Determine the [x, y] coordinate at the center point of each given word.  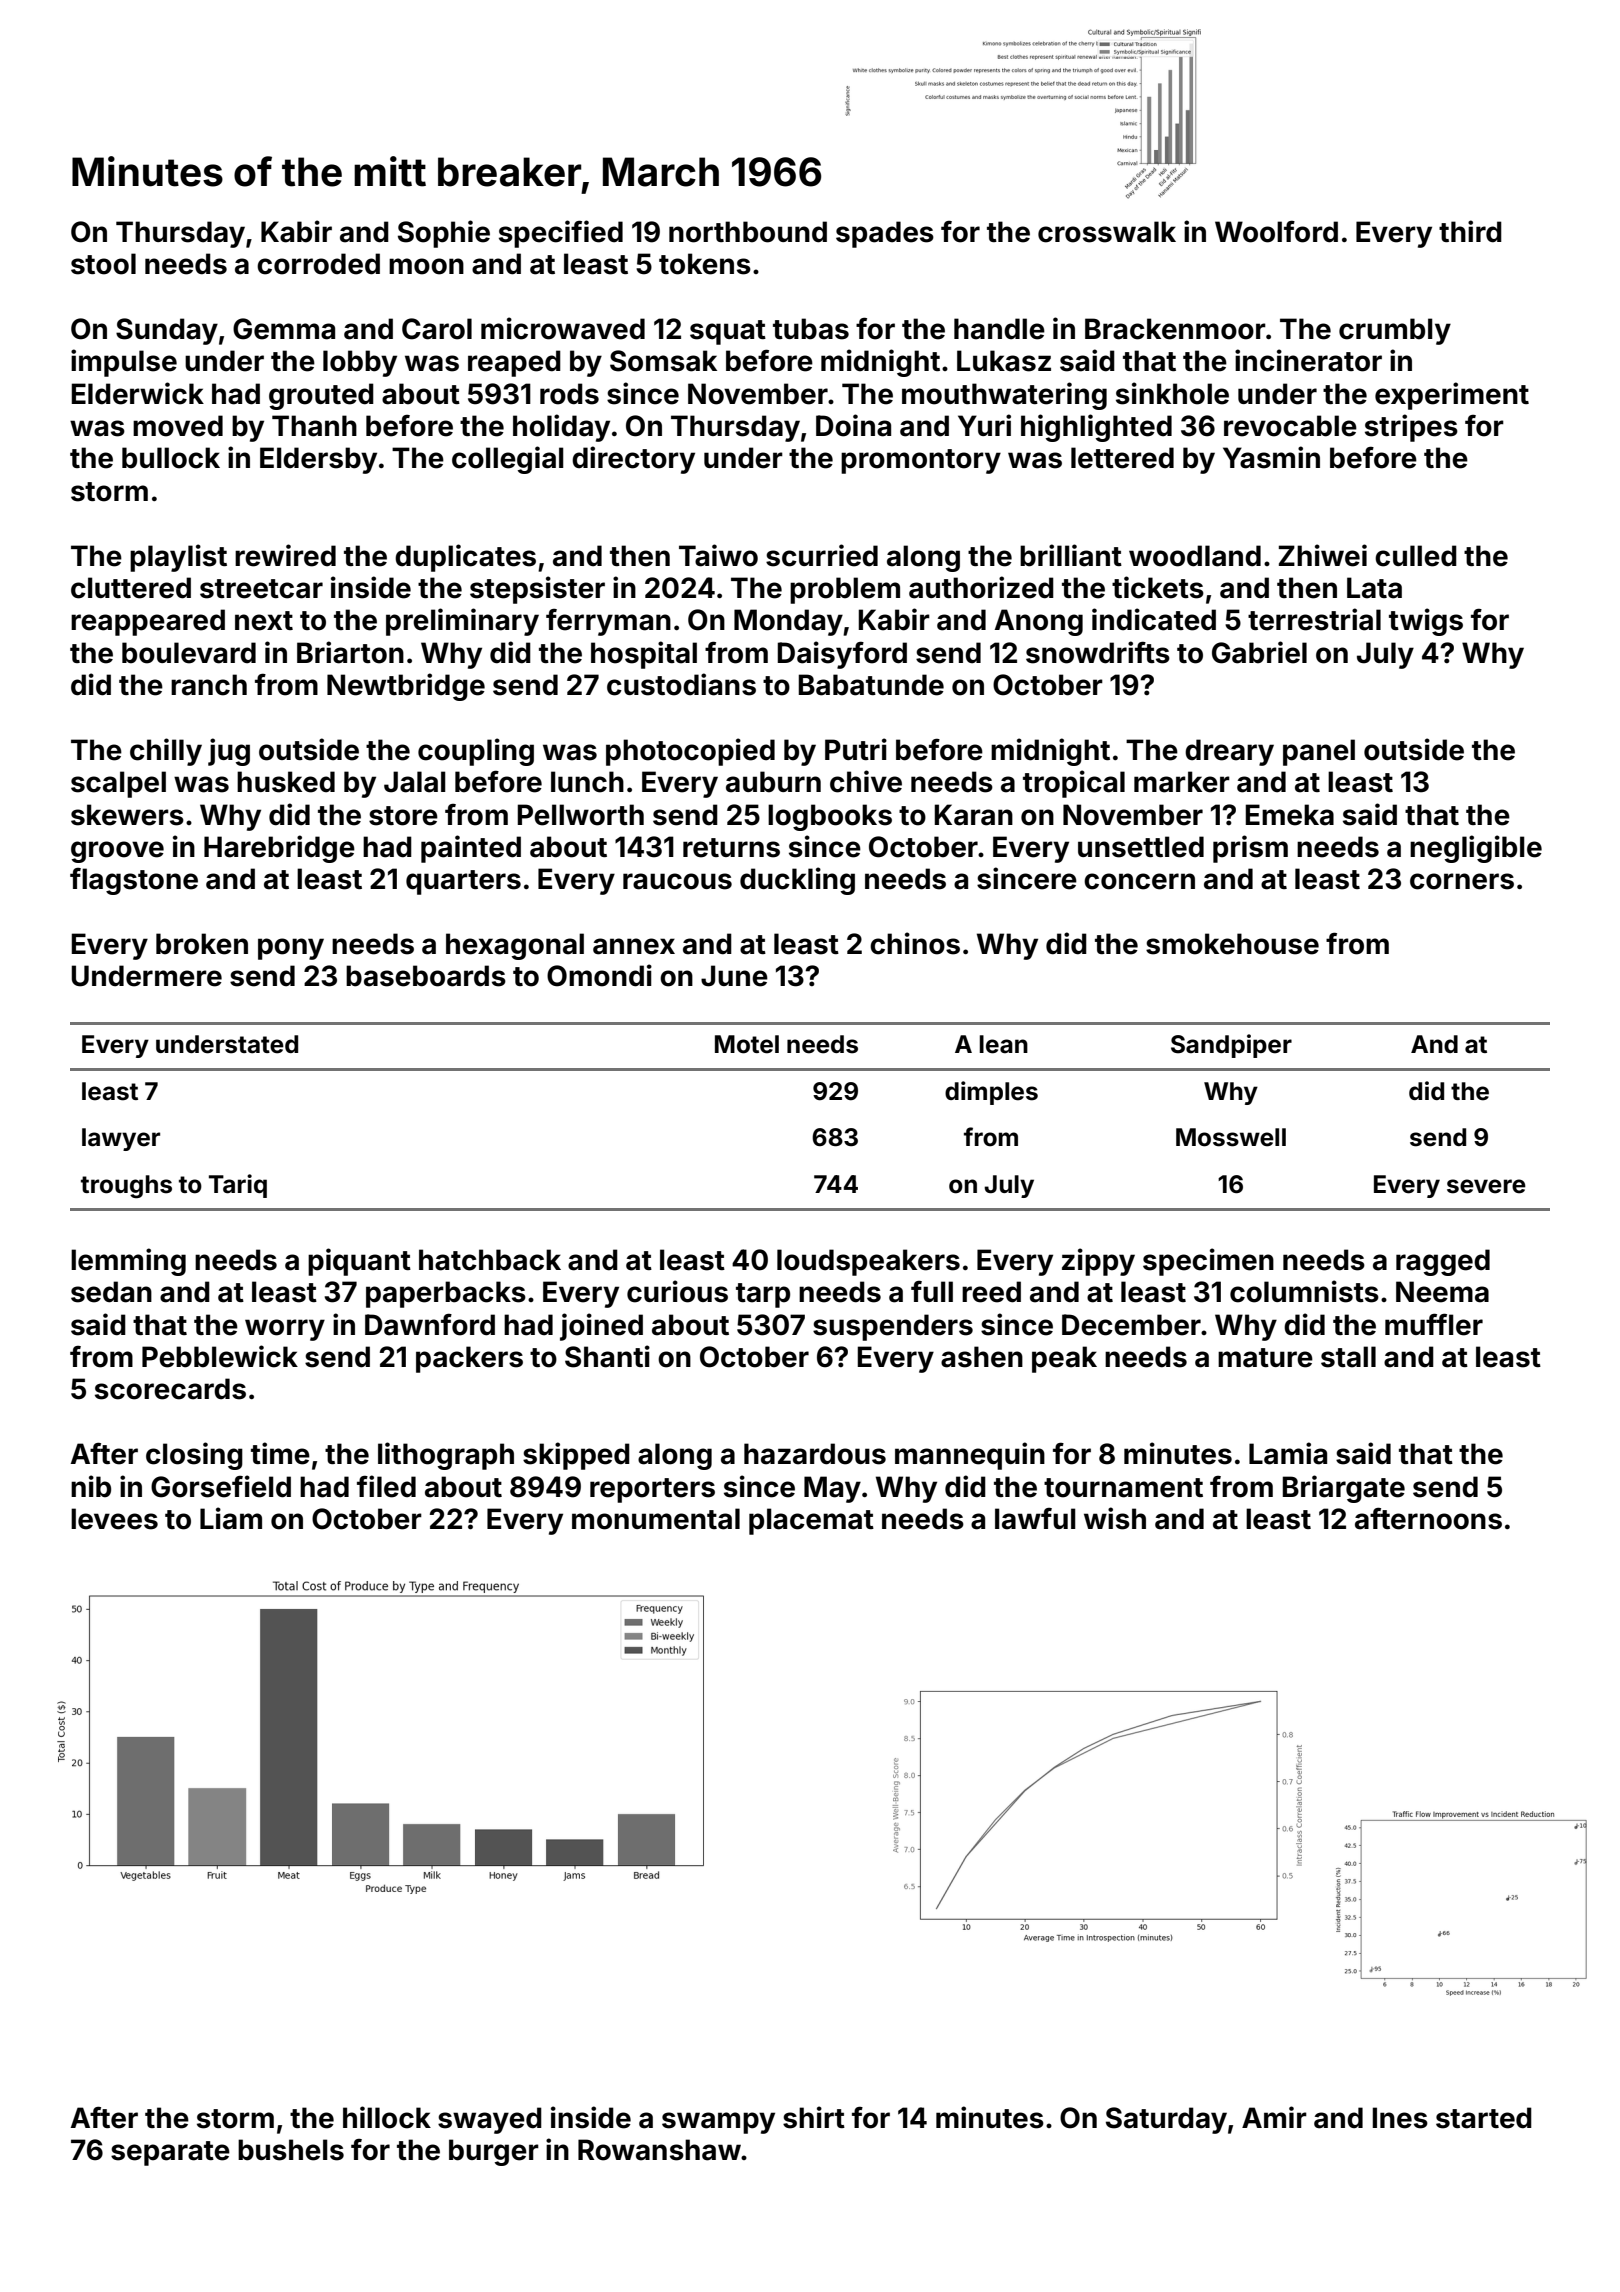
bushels [291, 2150]
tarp [763, 1295]
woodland [1195, 556]
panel [1319, 752]
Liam [231, 1518]
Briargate [1344, 1489]
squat [728, 332]
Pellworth [581, 815]
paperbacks [446, 1294]
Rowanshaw [659, 2150]
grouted [321, 396]
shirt [814, 2117]
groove [117, 852]
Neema [1442, 1292]
